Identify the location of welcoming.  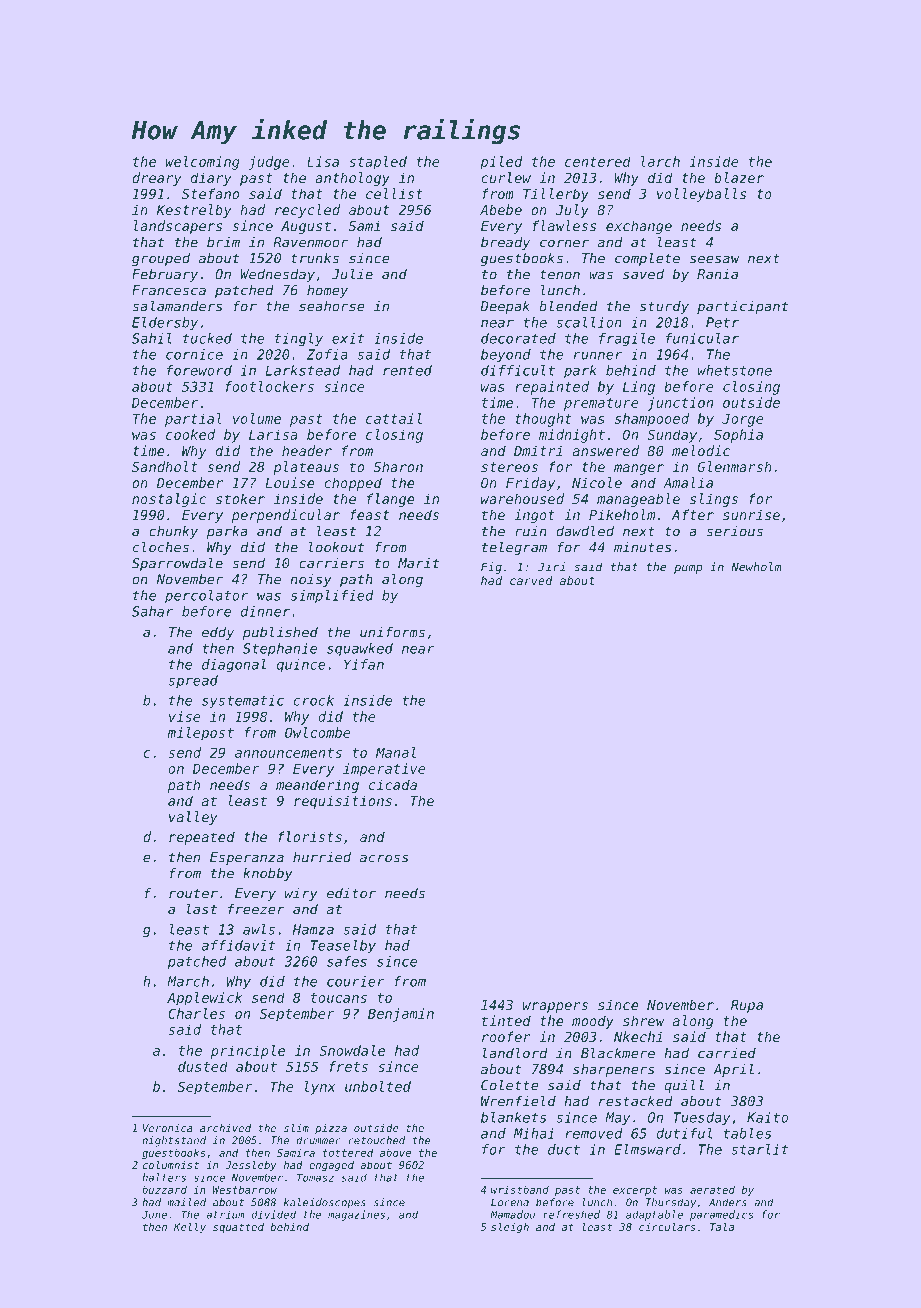
(202, 163).
